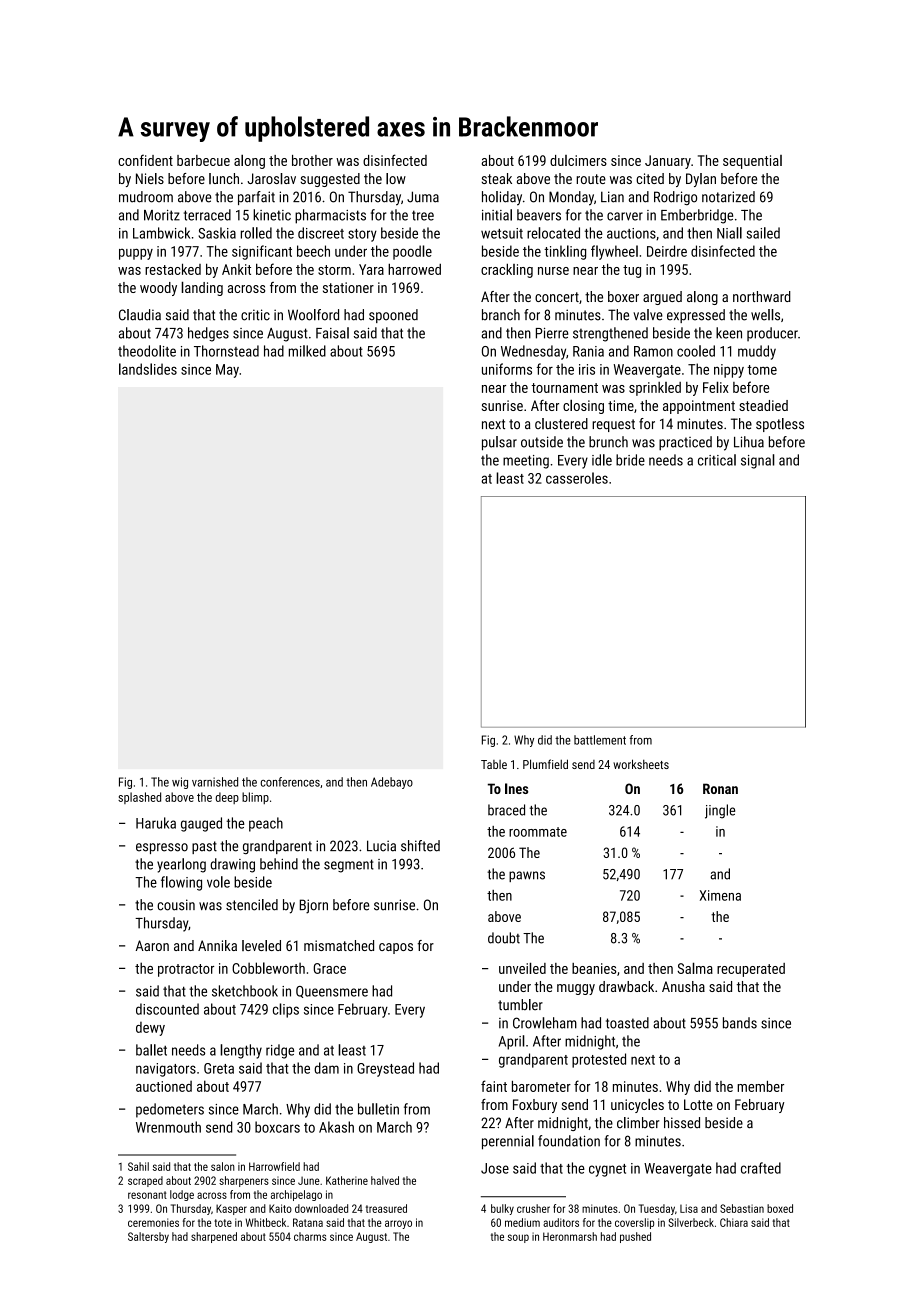  Describe the element at coordinates (215, 782) in the screenshot. I see `varnished` at that location.
